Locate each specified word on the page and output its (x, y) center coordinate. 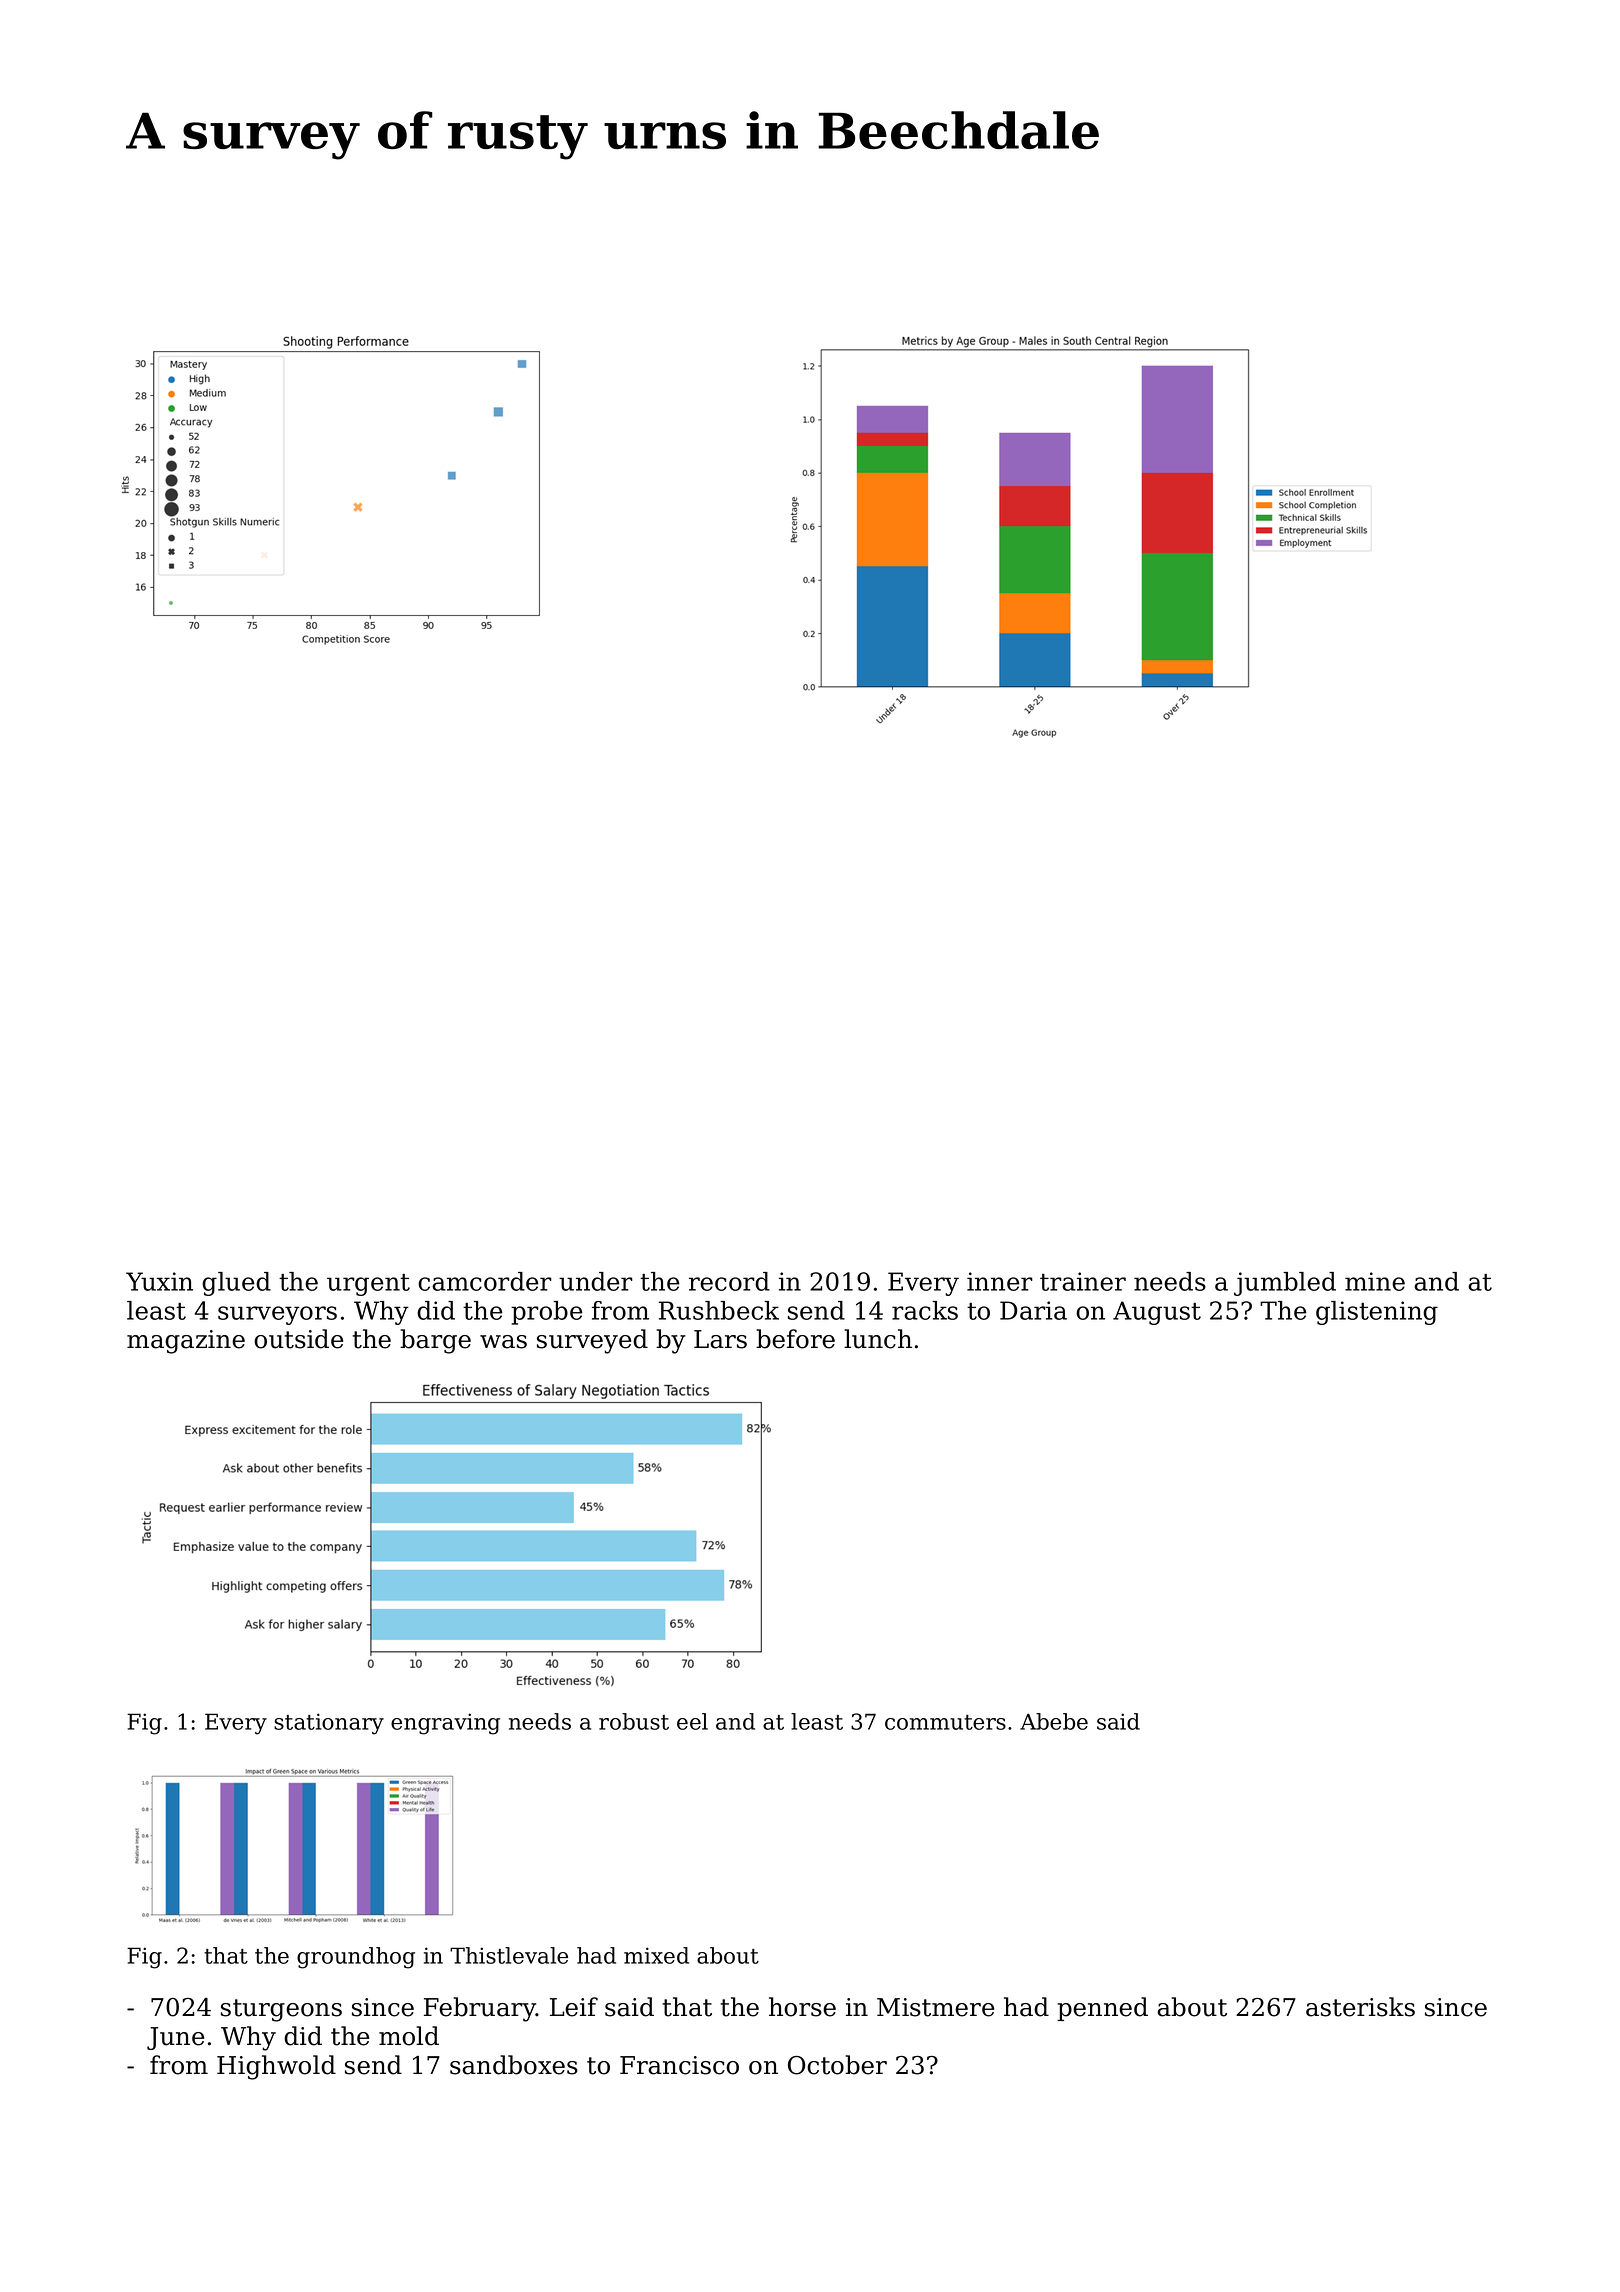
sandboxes (514, 2065)
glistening (1377, 1313)
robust (634, 1721)
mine (1375, 1281)
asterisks (1360, 2007)
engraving (445, 1724)
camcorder (484, 1281)
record (729, 1281)
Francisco (679, 2065)
